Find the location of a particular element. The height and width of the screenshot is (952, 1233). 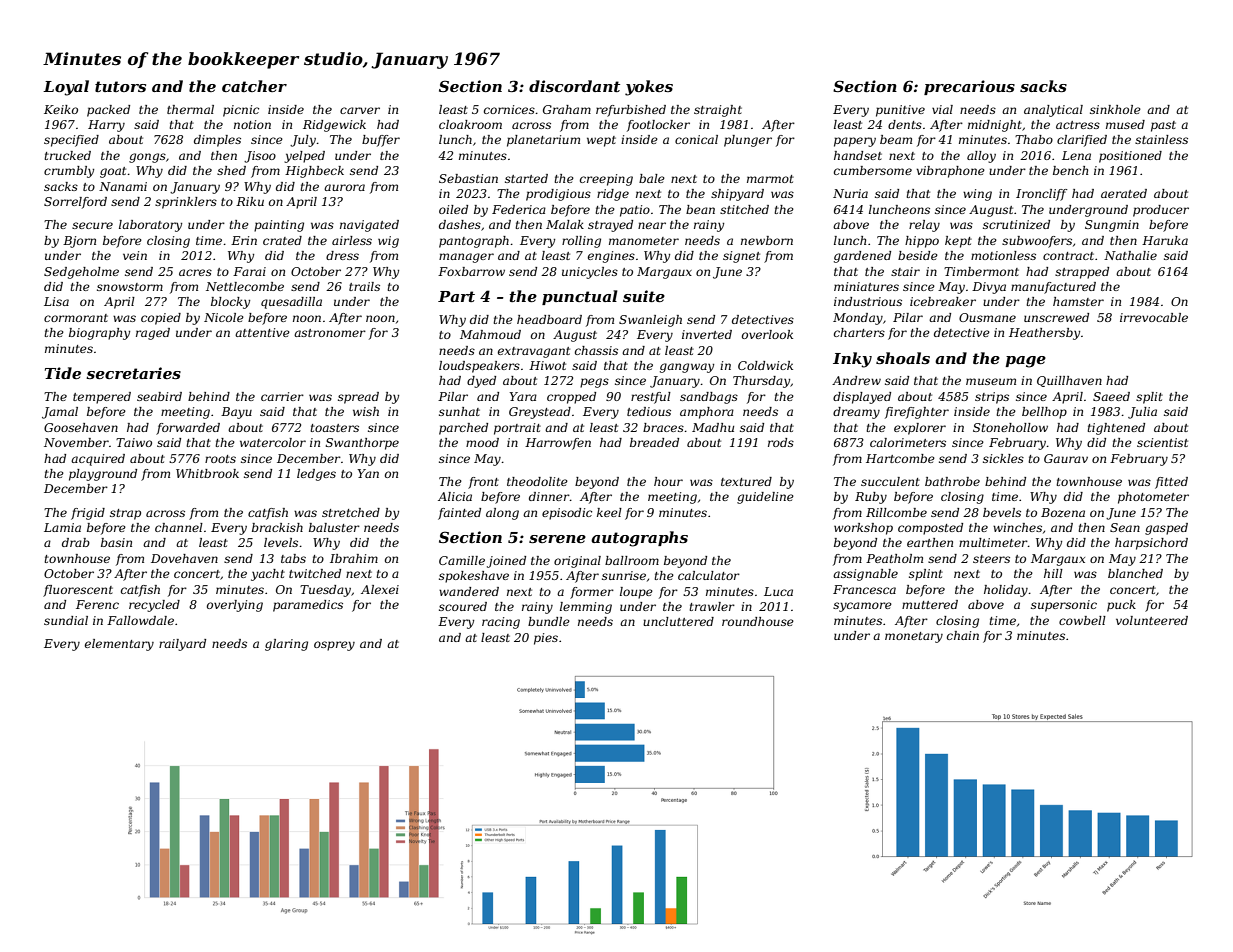

Ferenc is located at coordinates (97, 604).
